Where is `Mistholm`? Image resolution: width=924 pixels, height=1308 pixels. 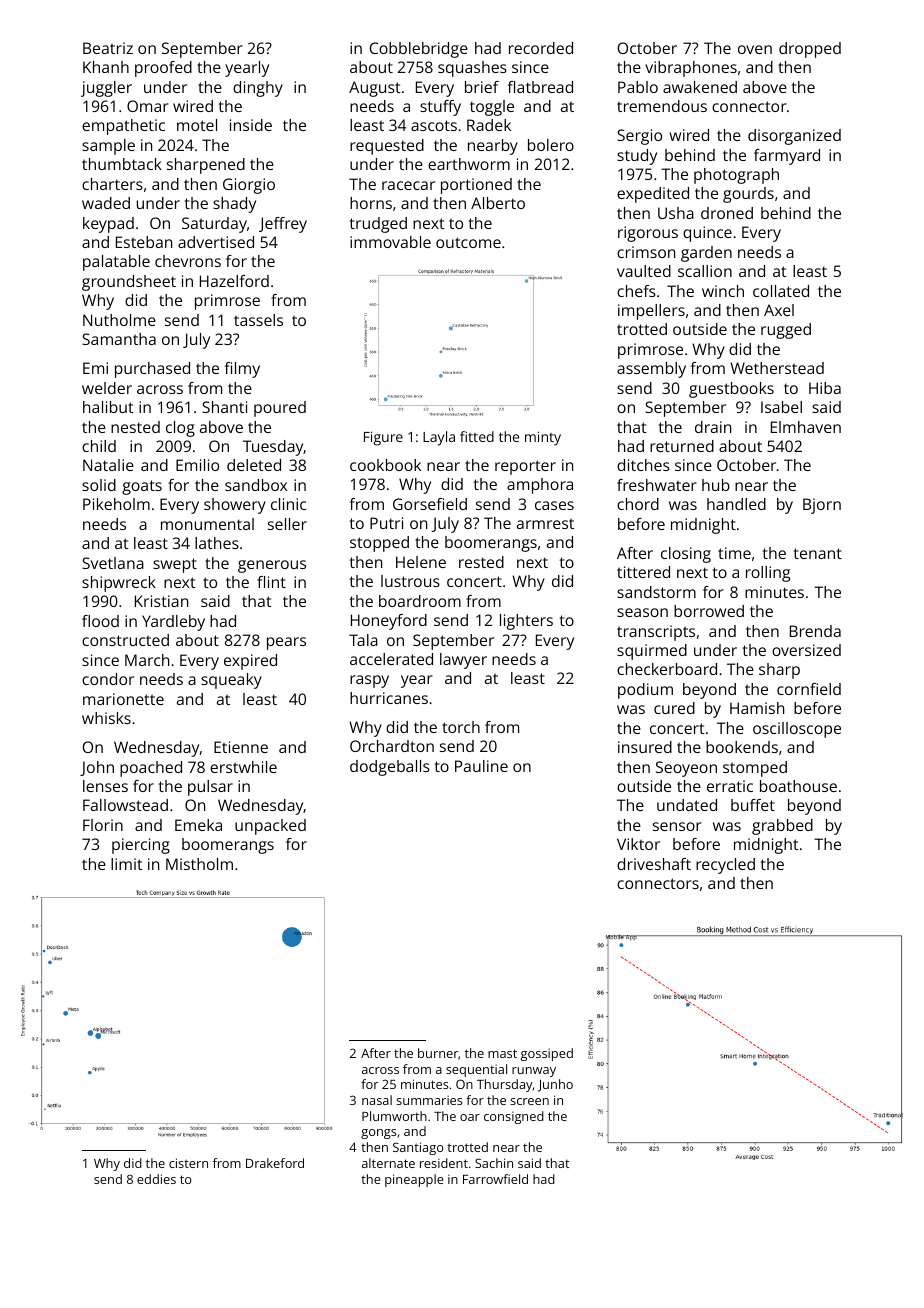 Mistholm is located at coordinates (199, 864).
